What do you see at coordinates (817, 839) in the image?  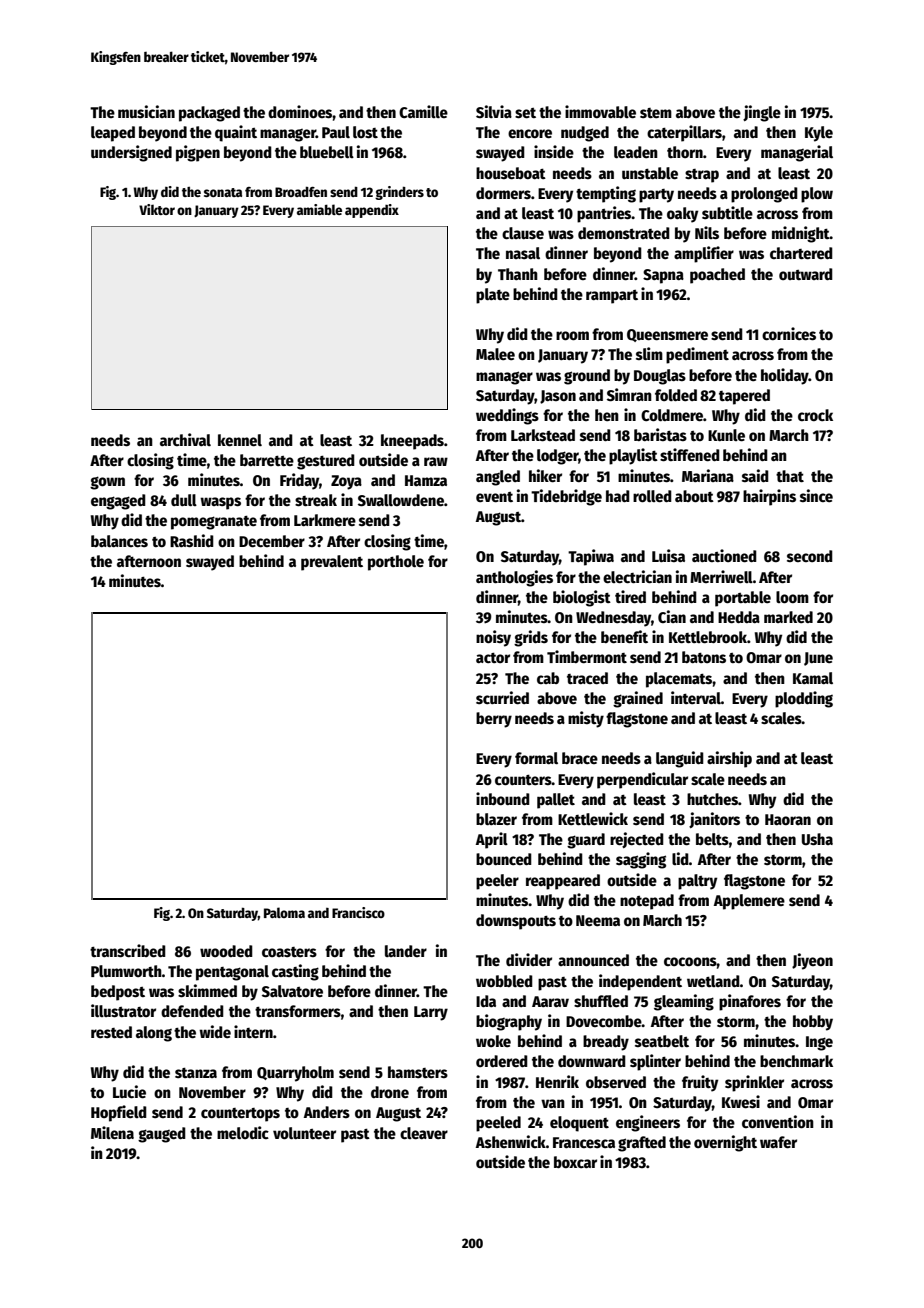 I see `Usha` at bounding box center [817, 839].
